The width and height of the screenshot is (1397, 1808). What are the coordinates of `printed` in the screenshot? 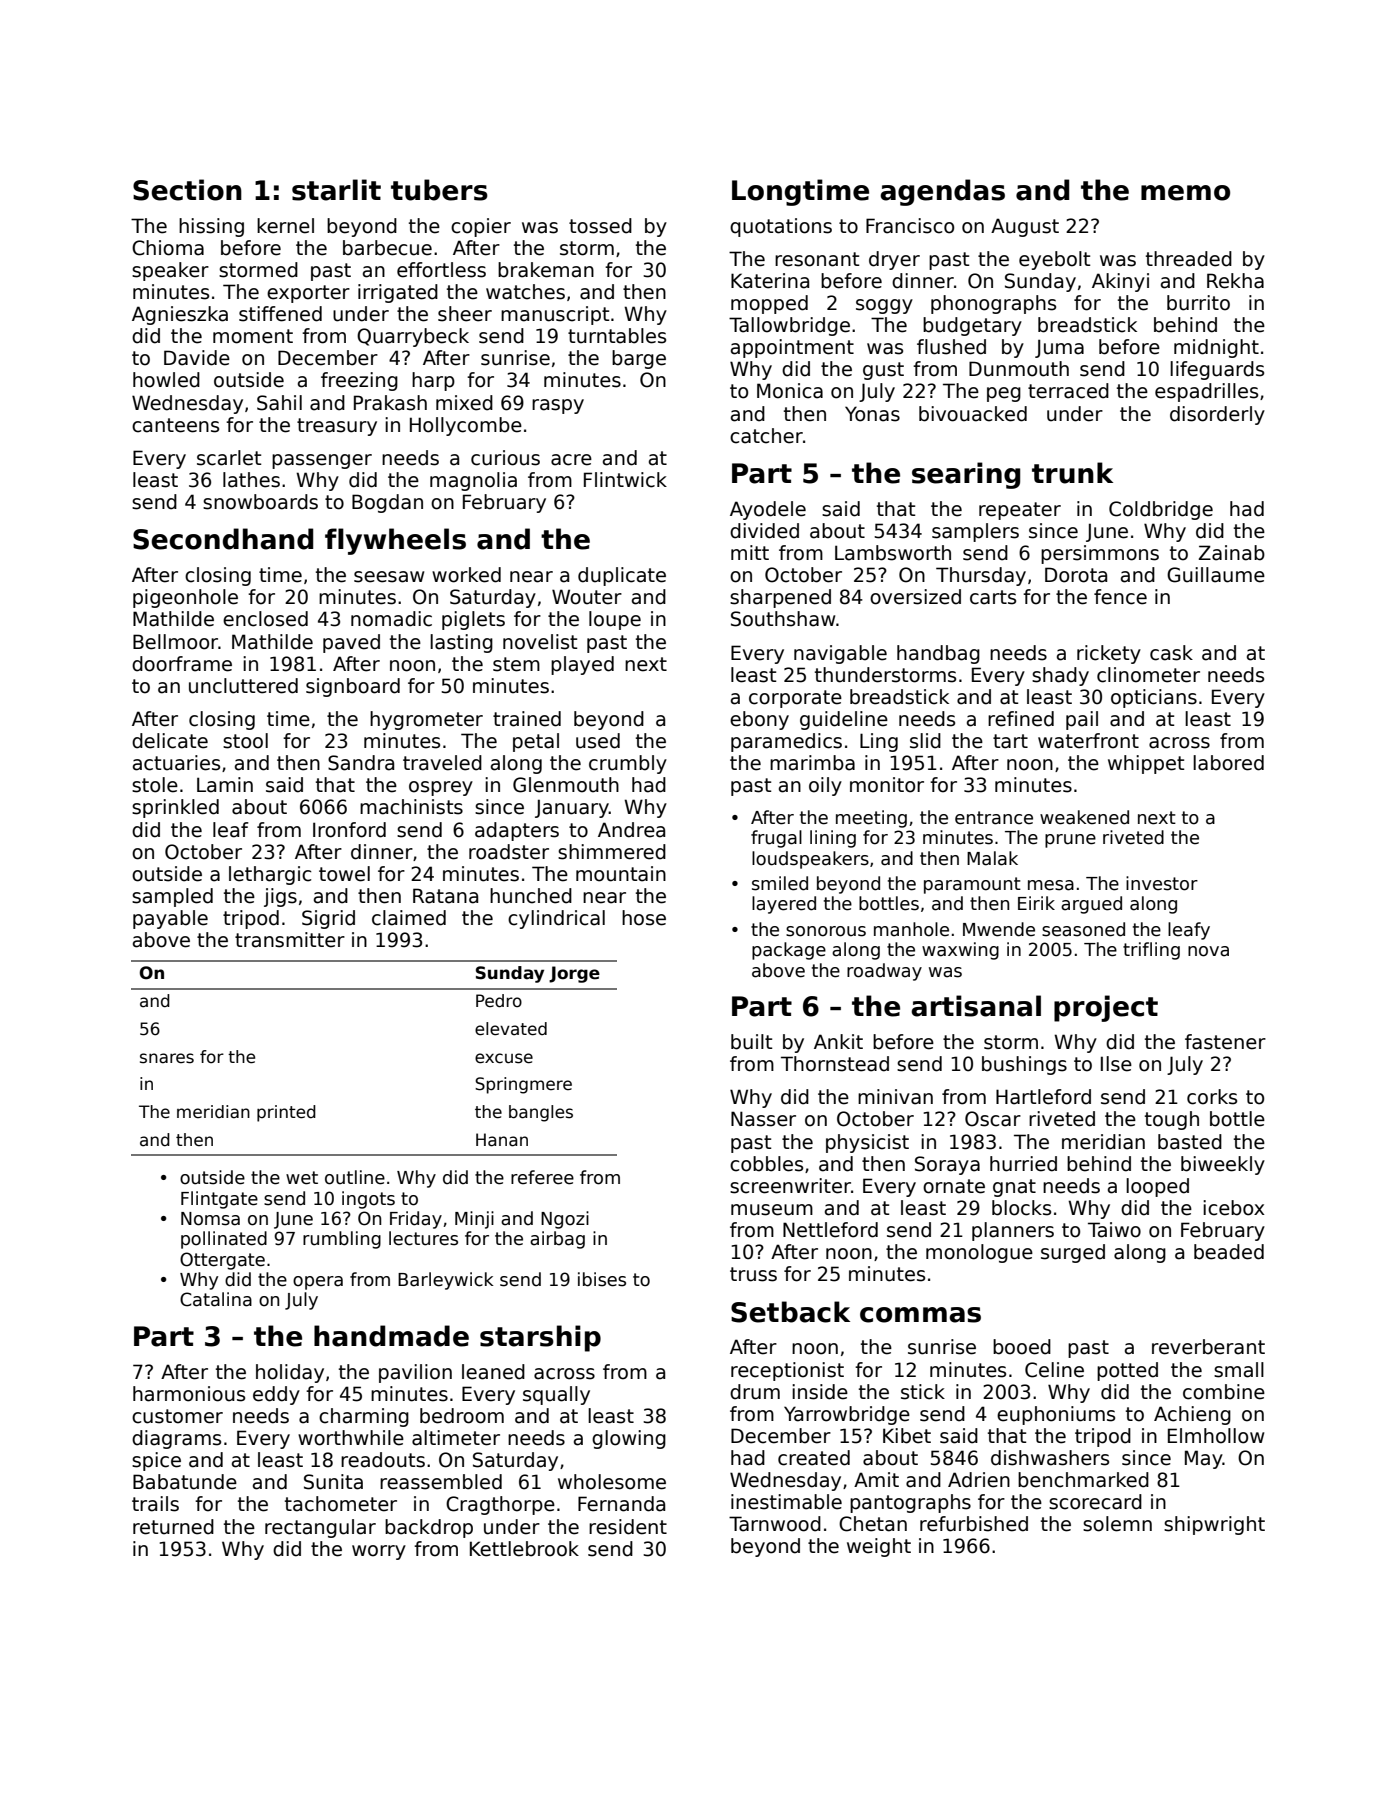 It's located at (286, 1113).
